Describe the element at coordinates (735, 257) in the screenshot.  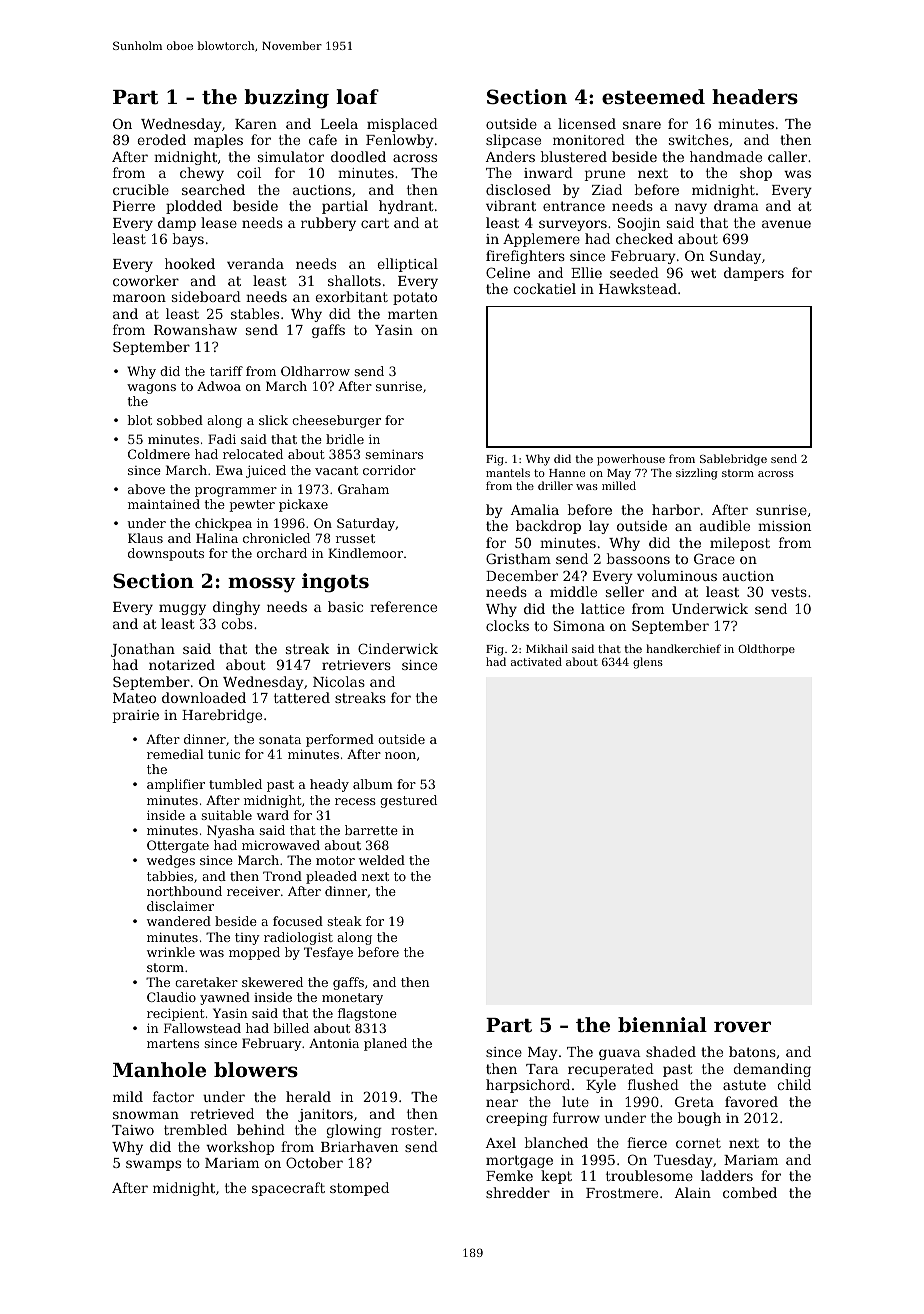
I see `Sunday` at that location.
